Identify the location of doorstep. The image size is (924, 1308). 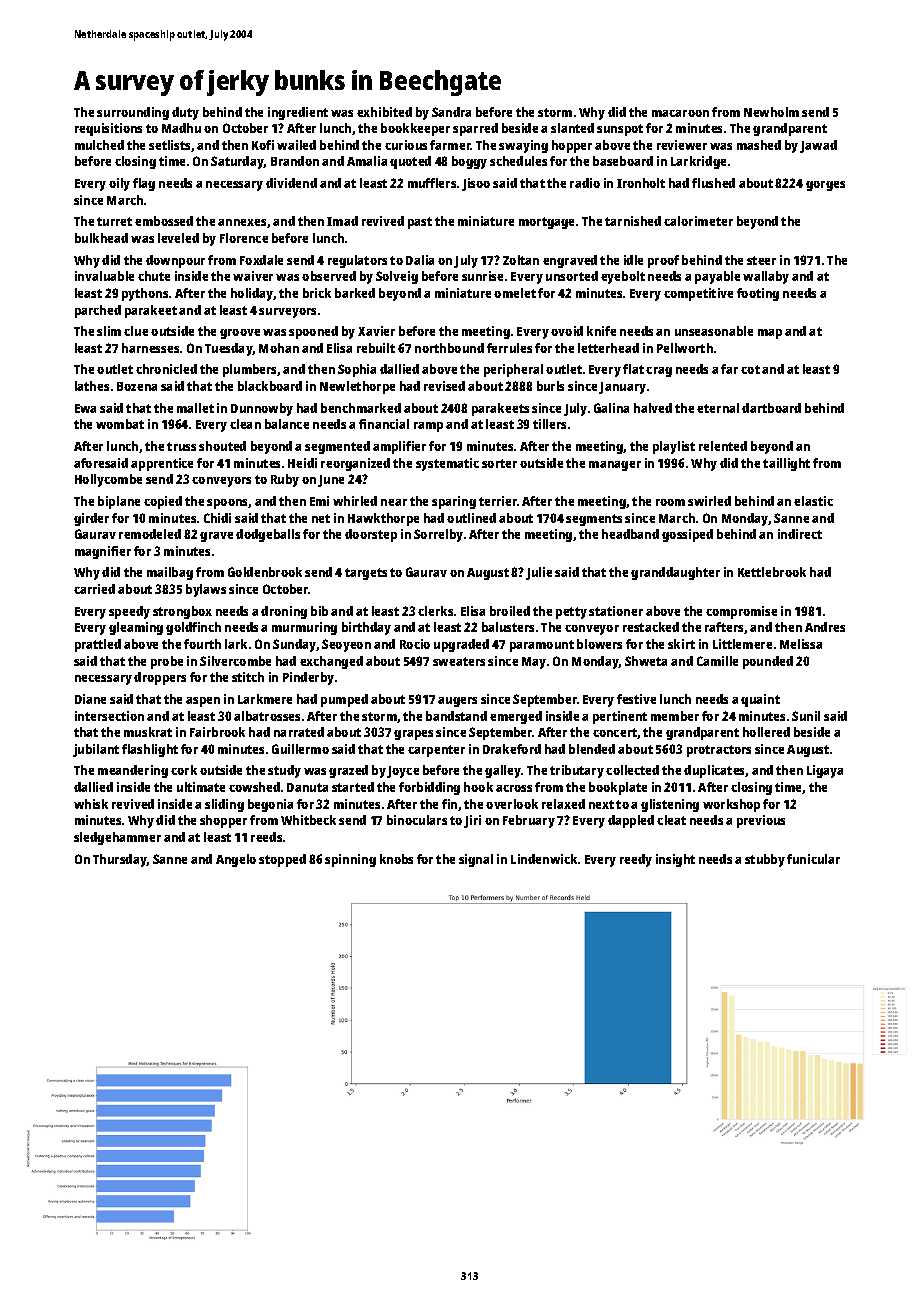
(371, 535).
